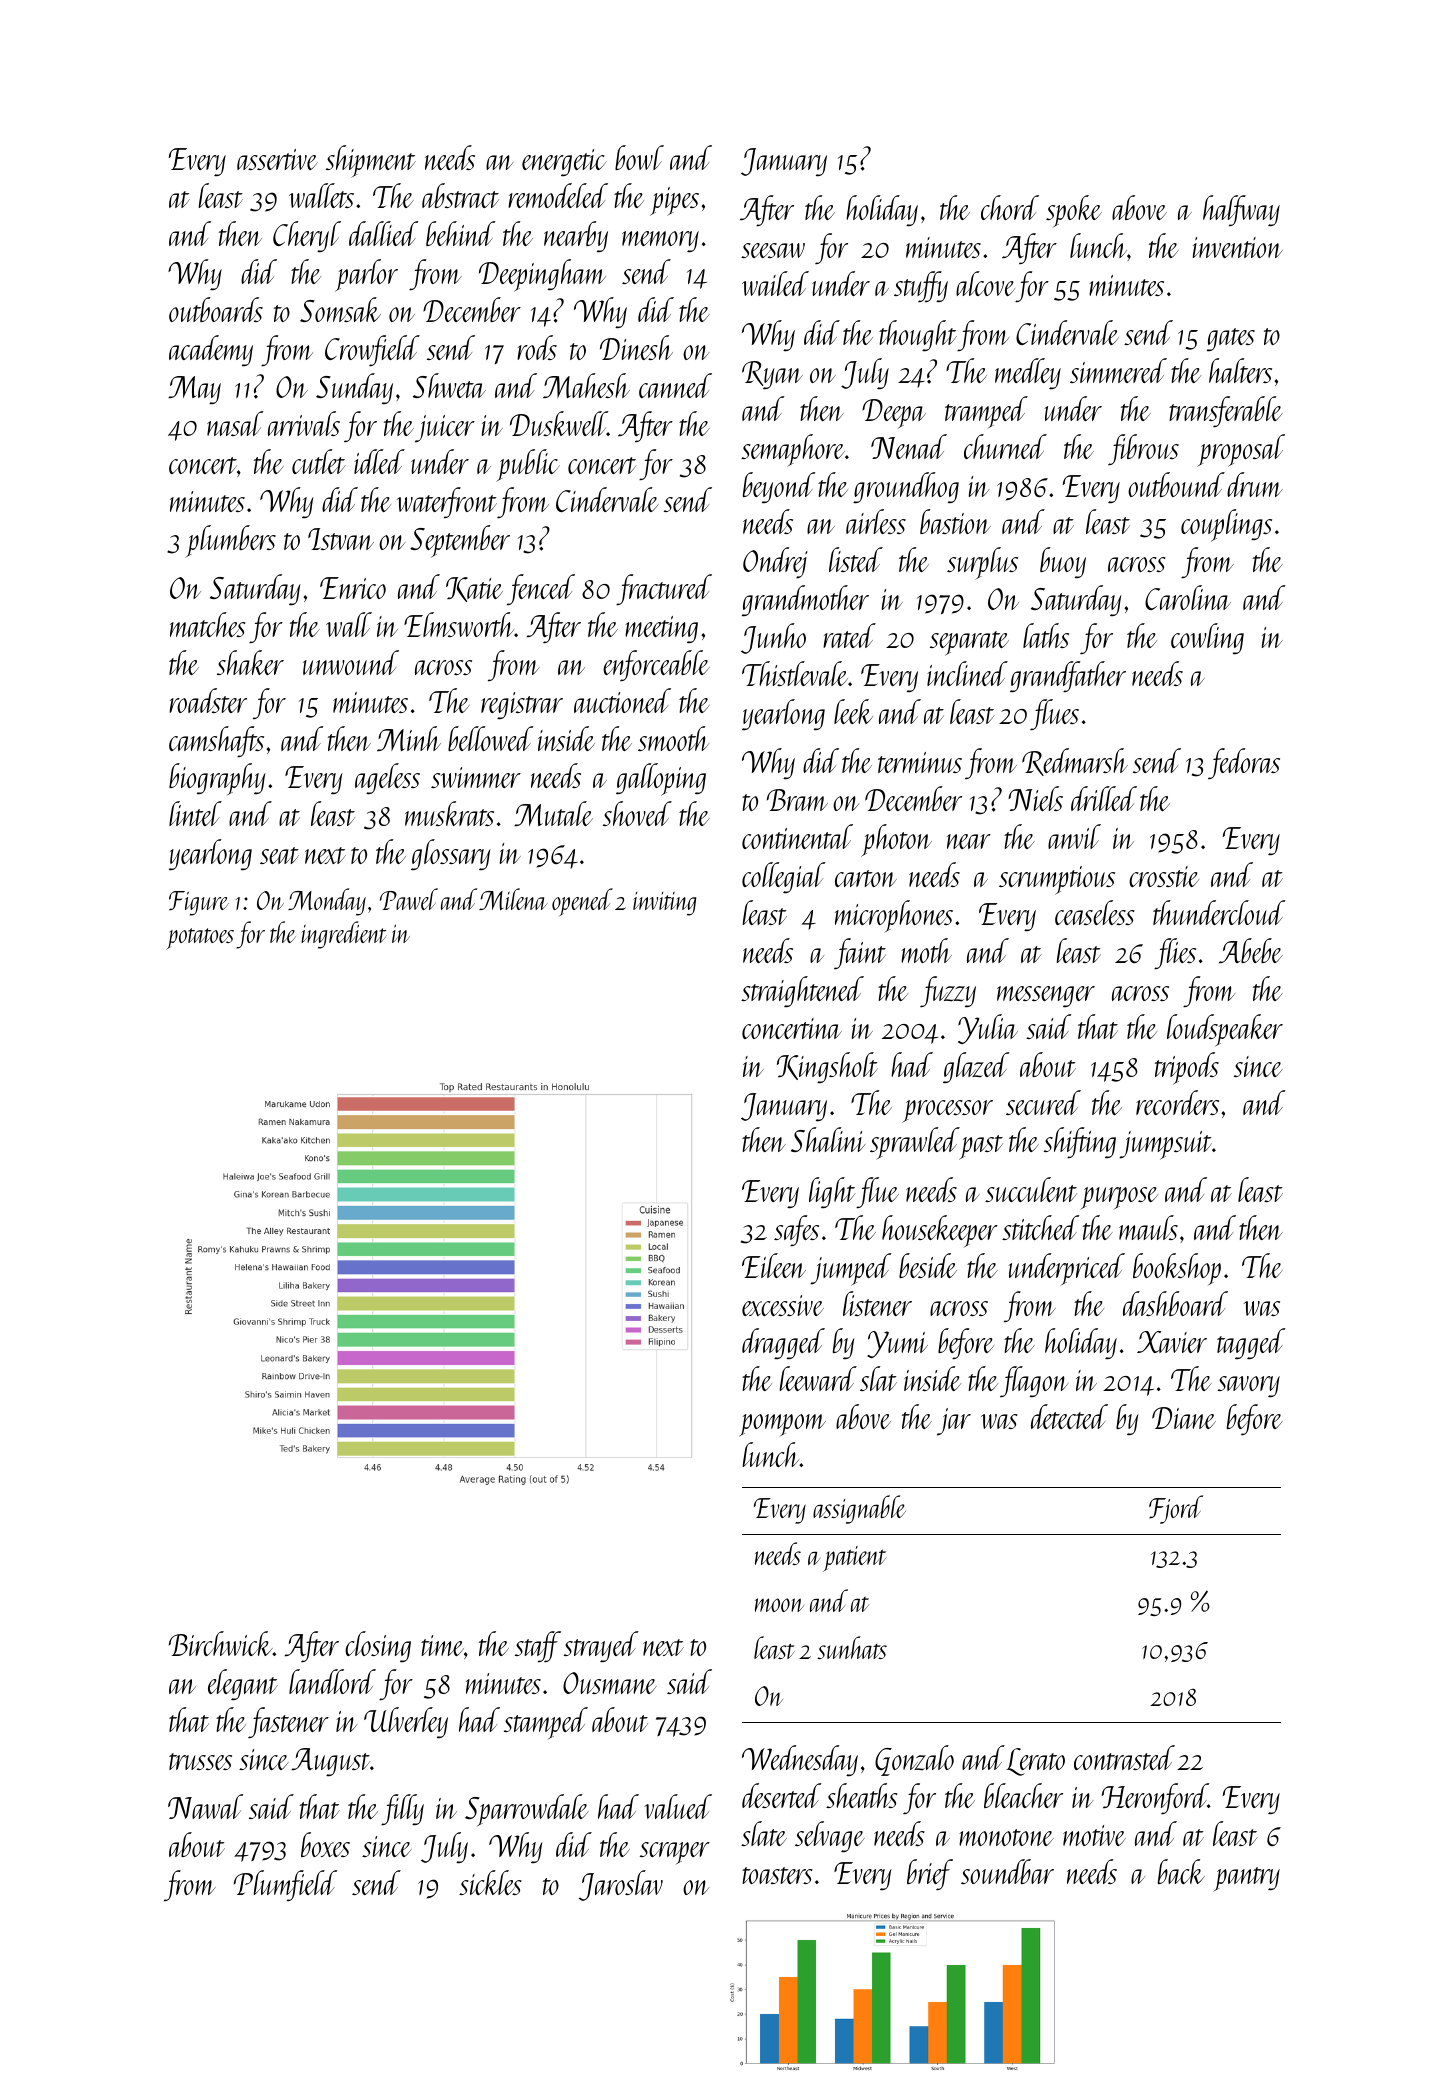 This screenshot has width=1450, height=2100. What do you see at coordinates (1207, 638) in the screenshot?
I see `cowling` at bounding box center [1207, 638].
